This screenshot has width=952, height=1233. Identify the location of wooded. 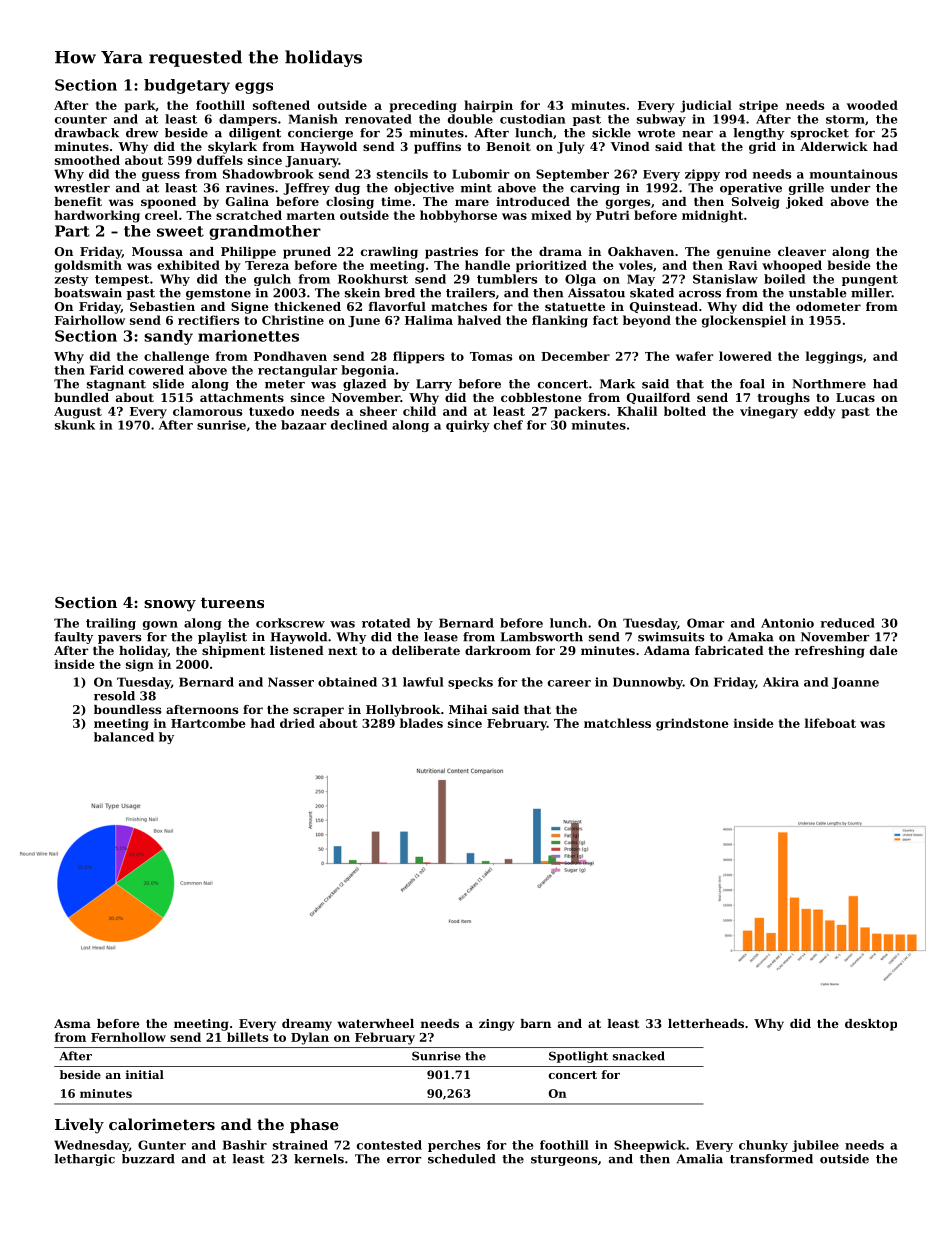
(872, 105).
